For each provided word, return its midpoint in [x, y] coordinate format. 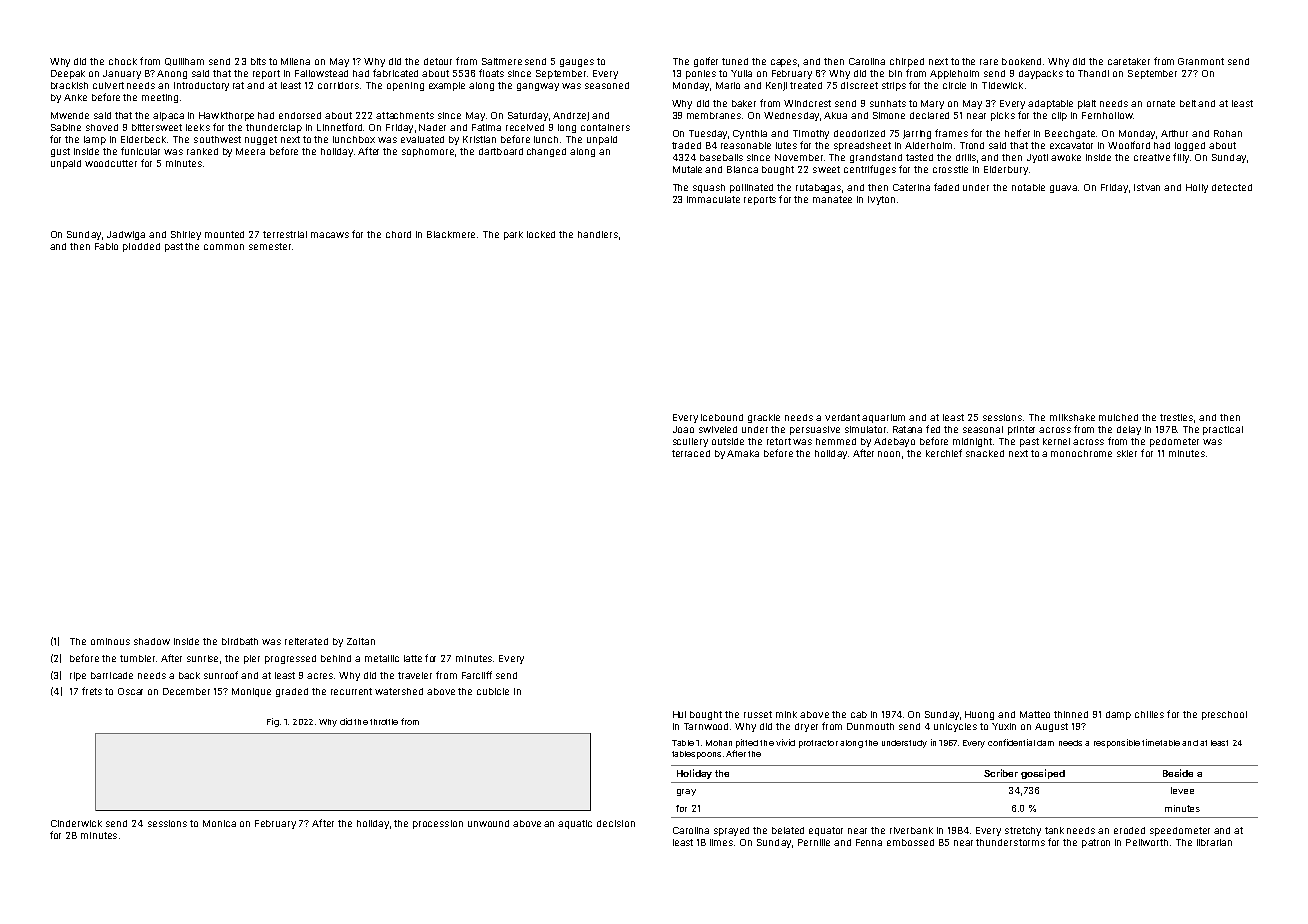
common [224, 247]
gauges [577, 63]
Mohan [719, 743]
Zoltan [361, 641]
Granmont [1201, 61]
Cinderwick [76, 823]
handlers [598, 234]
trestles [1176, 417]
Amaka [743, 453]
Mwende [70, 115]
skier [1127, 453]
